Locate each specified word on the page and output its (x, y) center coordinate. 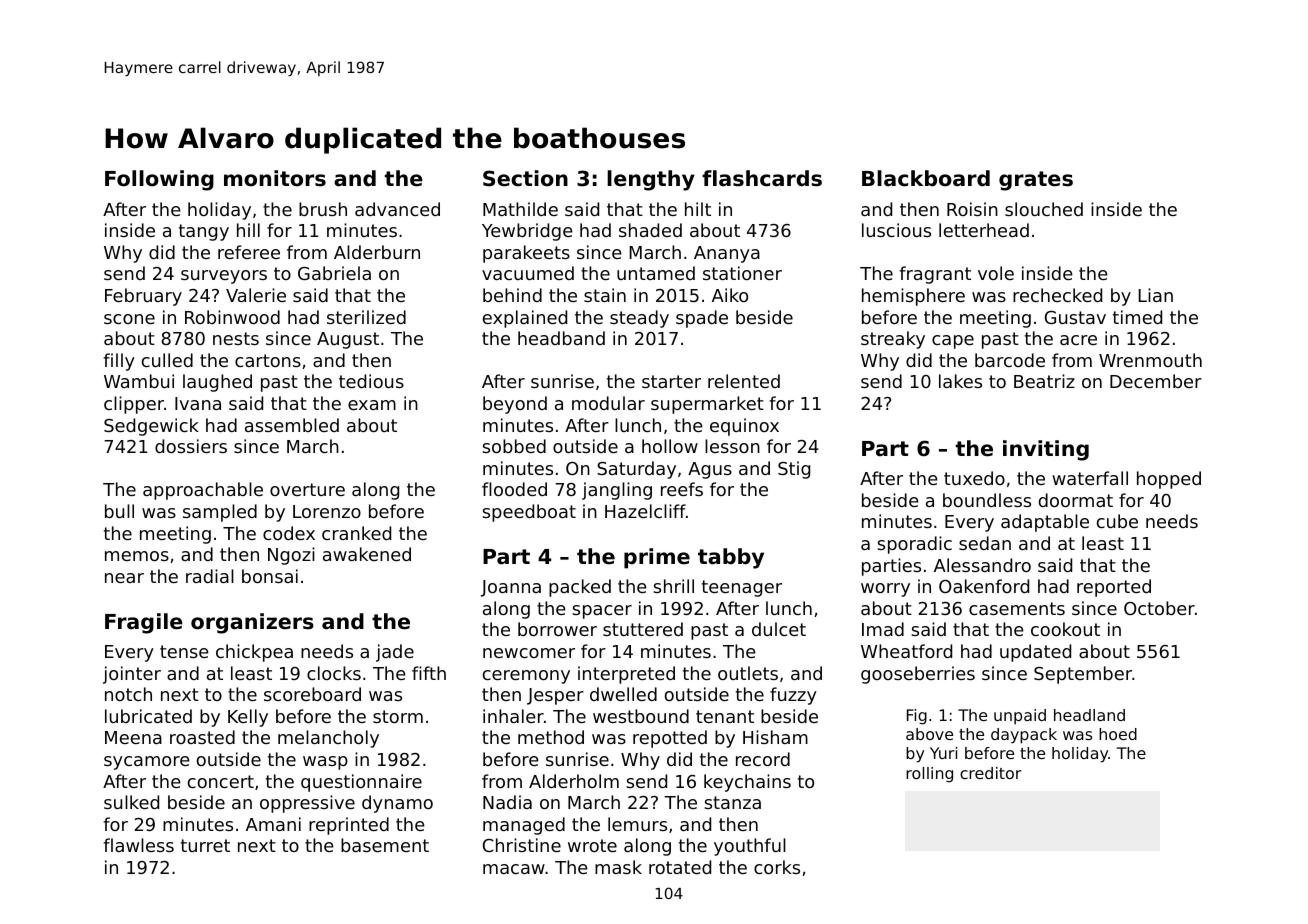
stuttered (643, 629)
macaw (514, 869)
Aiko (730, 295)
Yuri (943, 753)
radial (210, 576)
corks (777, 867)
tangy (204, 232)
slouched (1044, 209)
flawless (138, 845)
